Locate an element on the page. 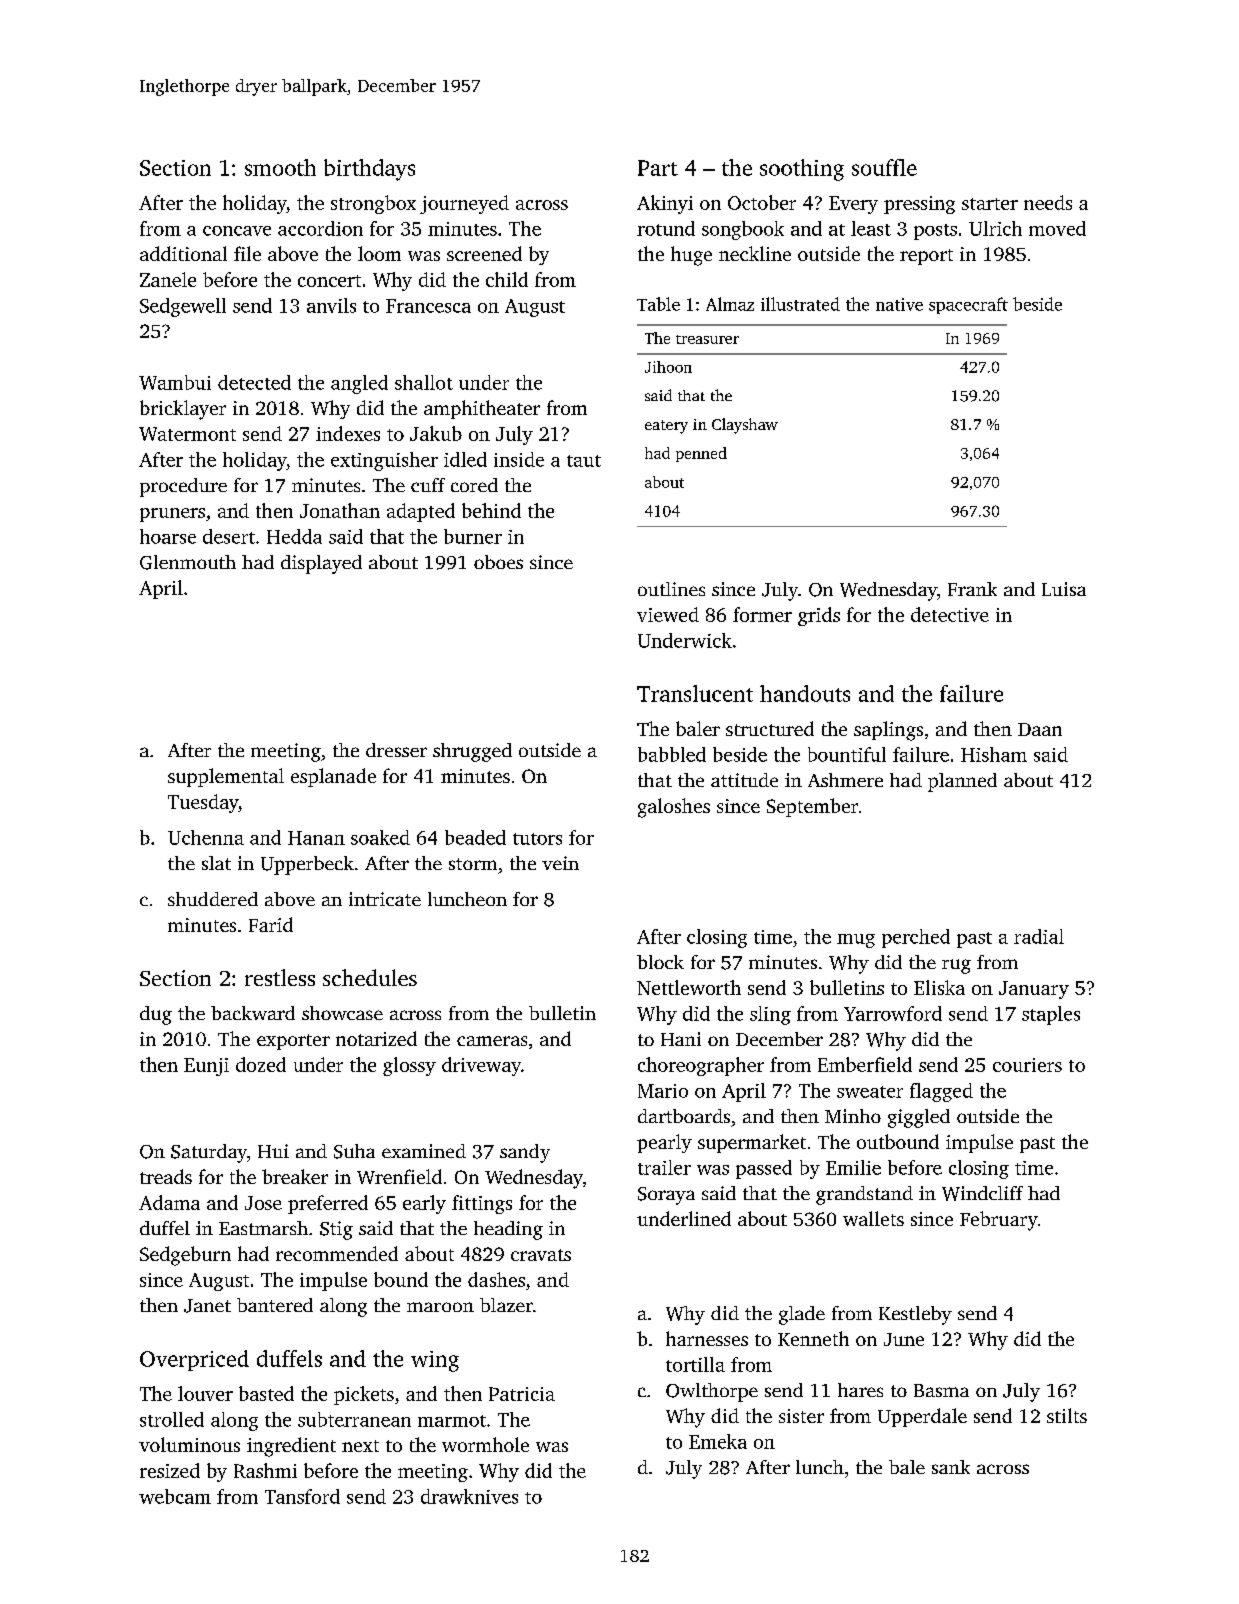 This page has width=1239, height=1604. Part is located at coordinates (658, 168).
